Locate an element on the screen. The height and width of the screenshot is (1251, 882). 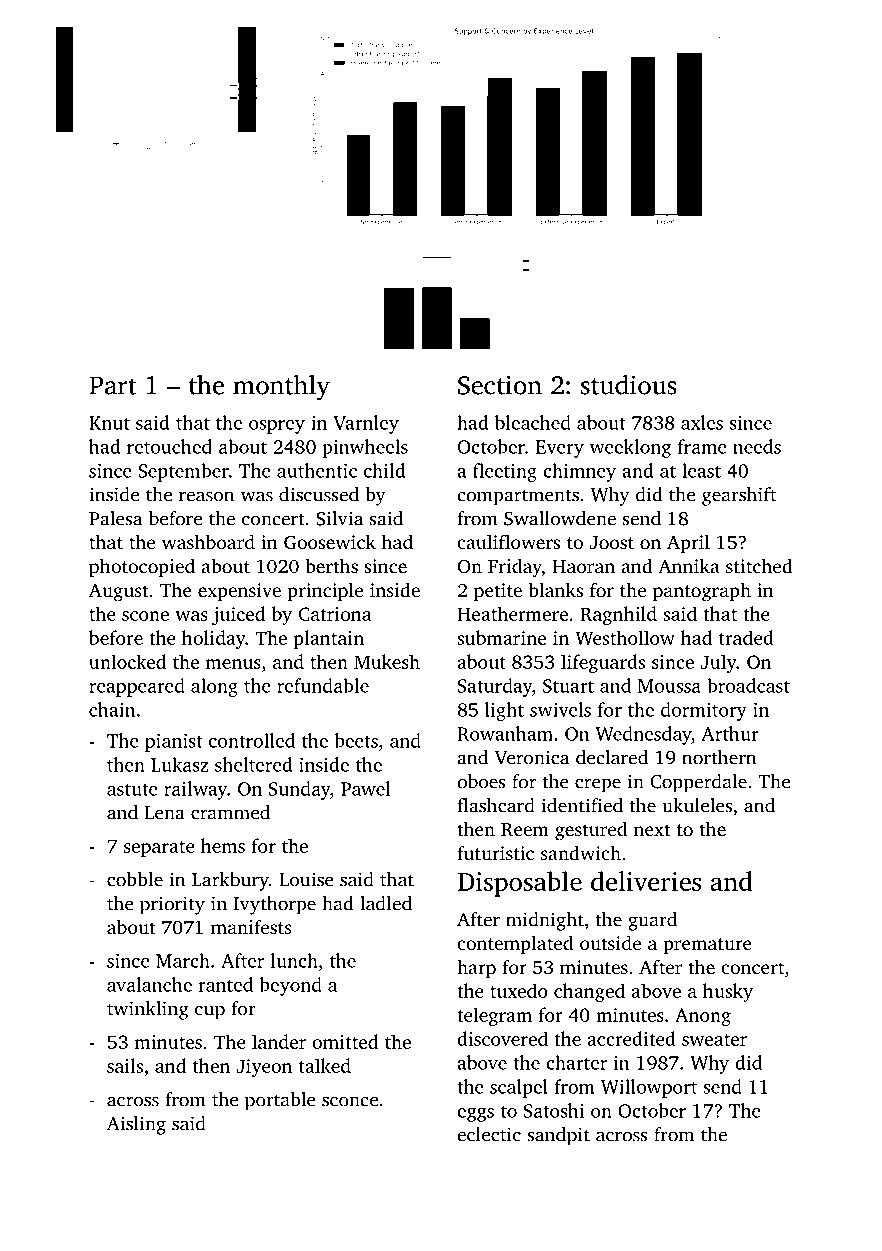
Section is located at coordinates (500, 385).
